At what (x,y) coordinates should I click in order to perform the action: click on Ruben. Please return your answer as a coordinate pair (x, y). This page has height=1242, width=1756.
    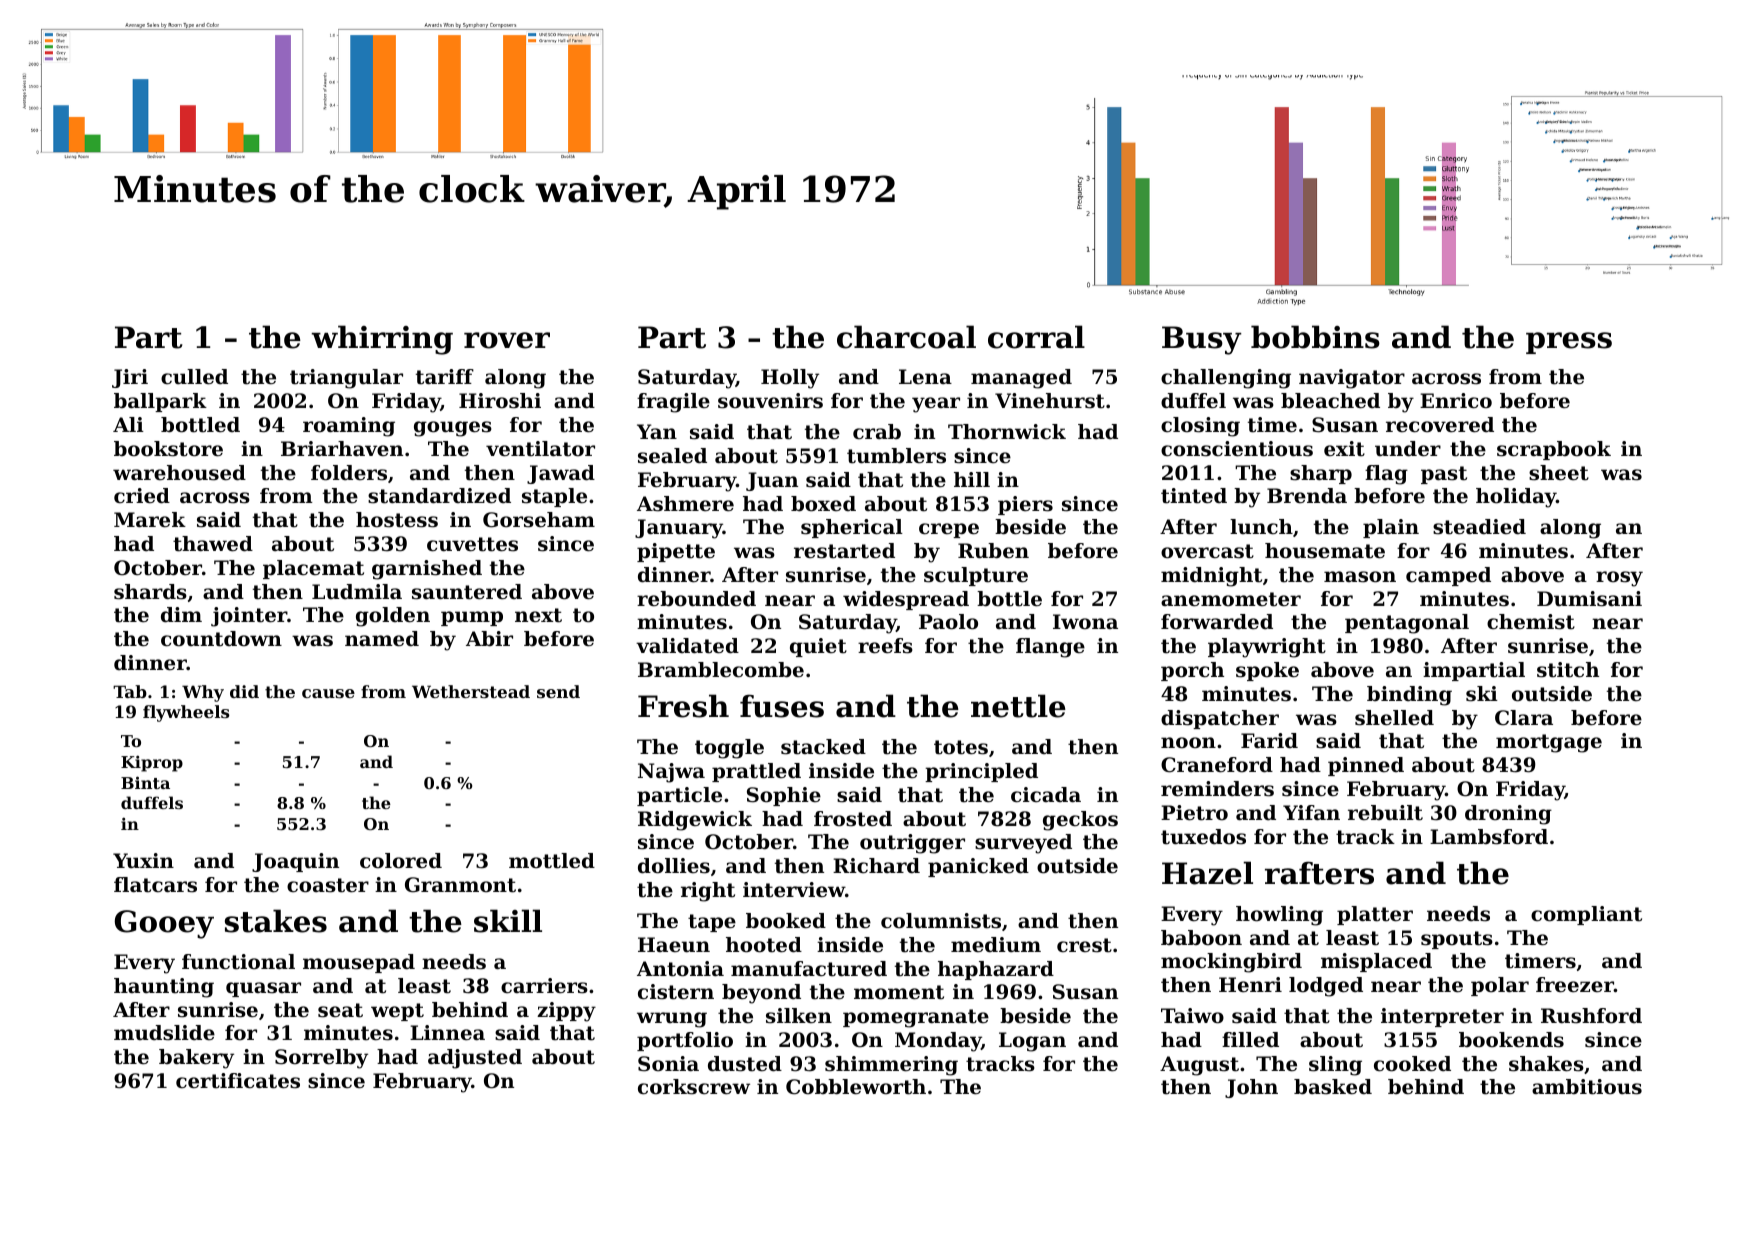
    Looking at the image, I should click on (993, 551).
